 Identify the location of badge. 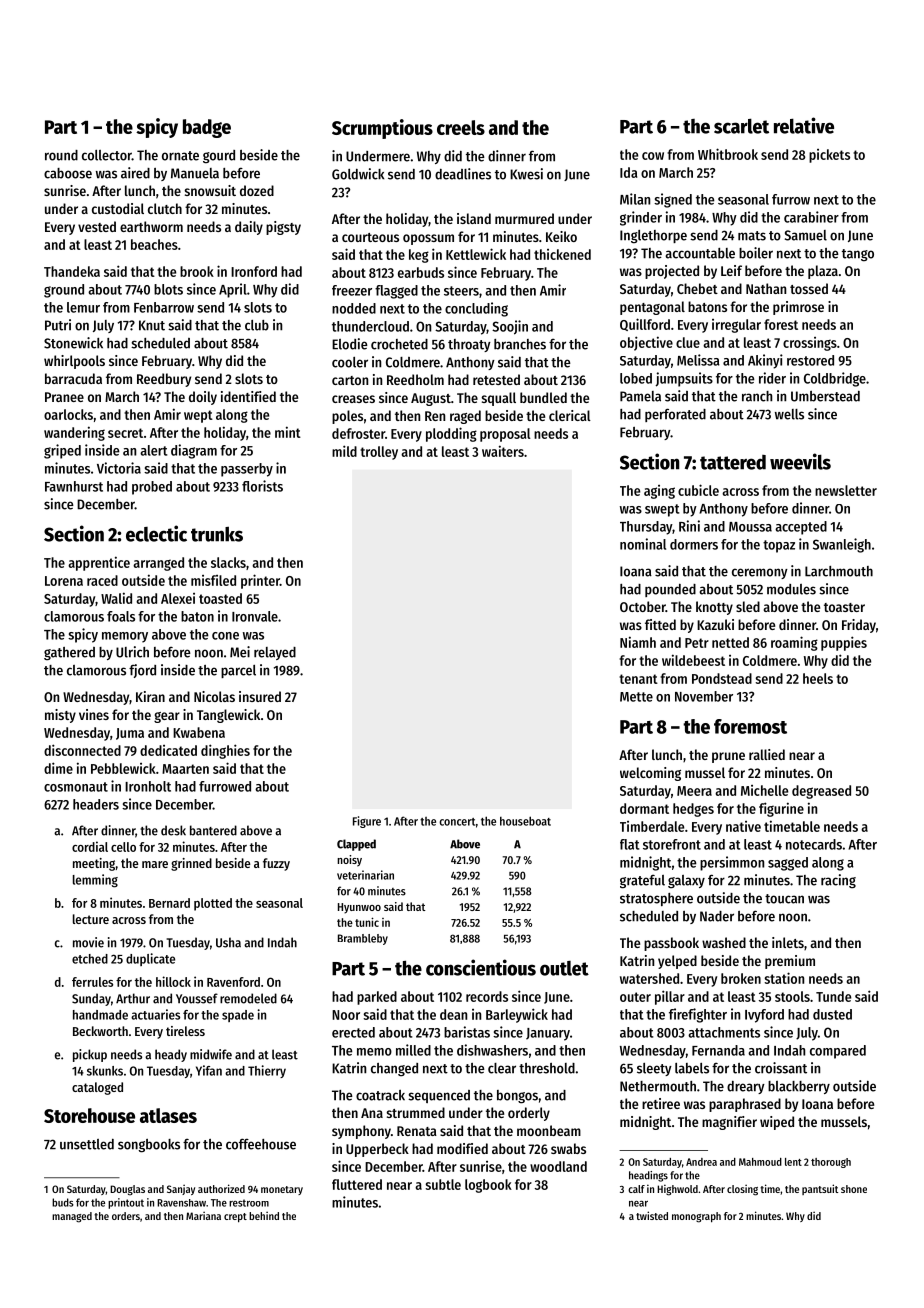
(207, 128).
